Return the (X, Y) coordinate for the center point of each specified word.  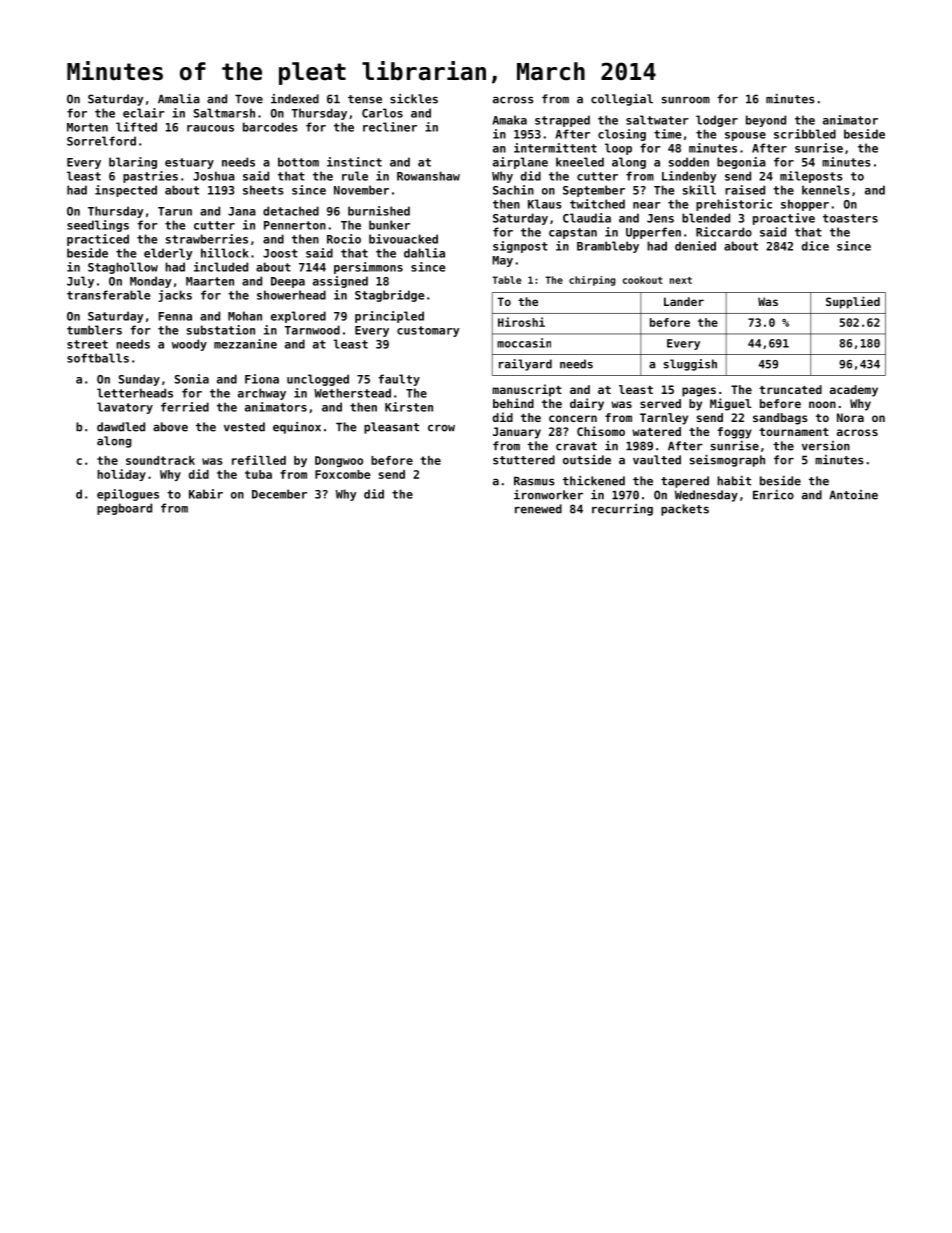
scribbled (805, 134)
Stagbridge (389, 296)
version (826, 446)
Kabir (206, 494)
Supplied (853, 302)
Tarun (175, 211)
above (170, 427)
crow (441, 428)
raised (745, 190)
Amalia (179, 99)
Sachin (513, 190)
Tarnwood (312, 330)
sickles (414, 99)
